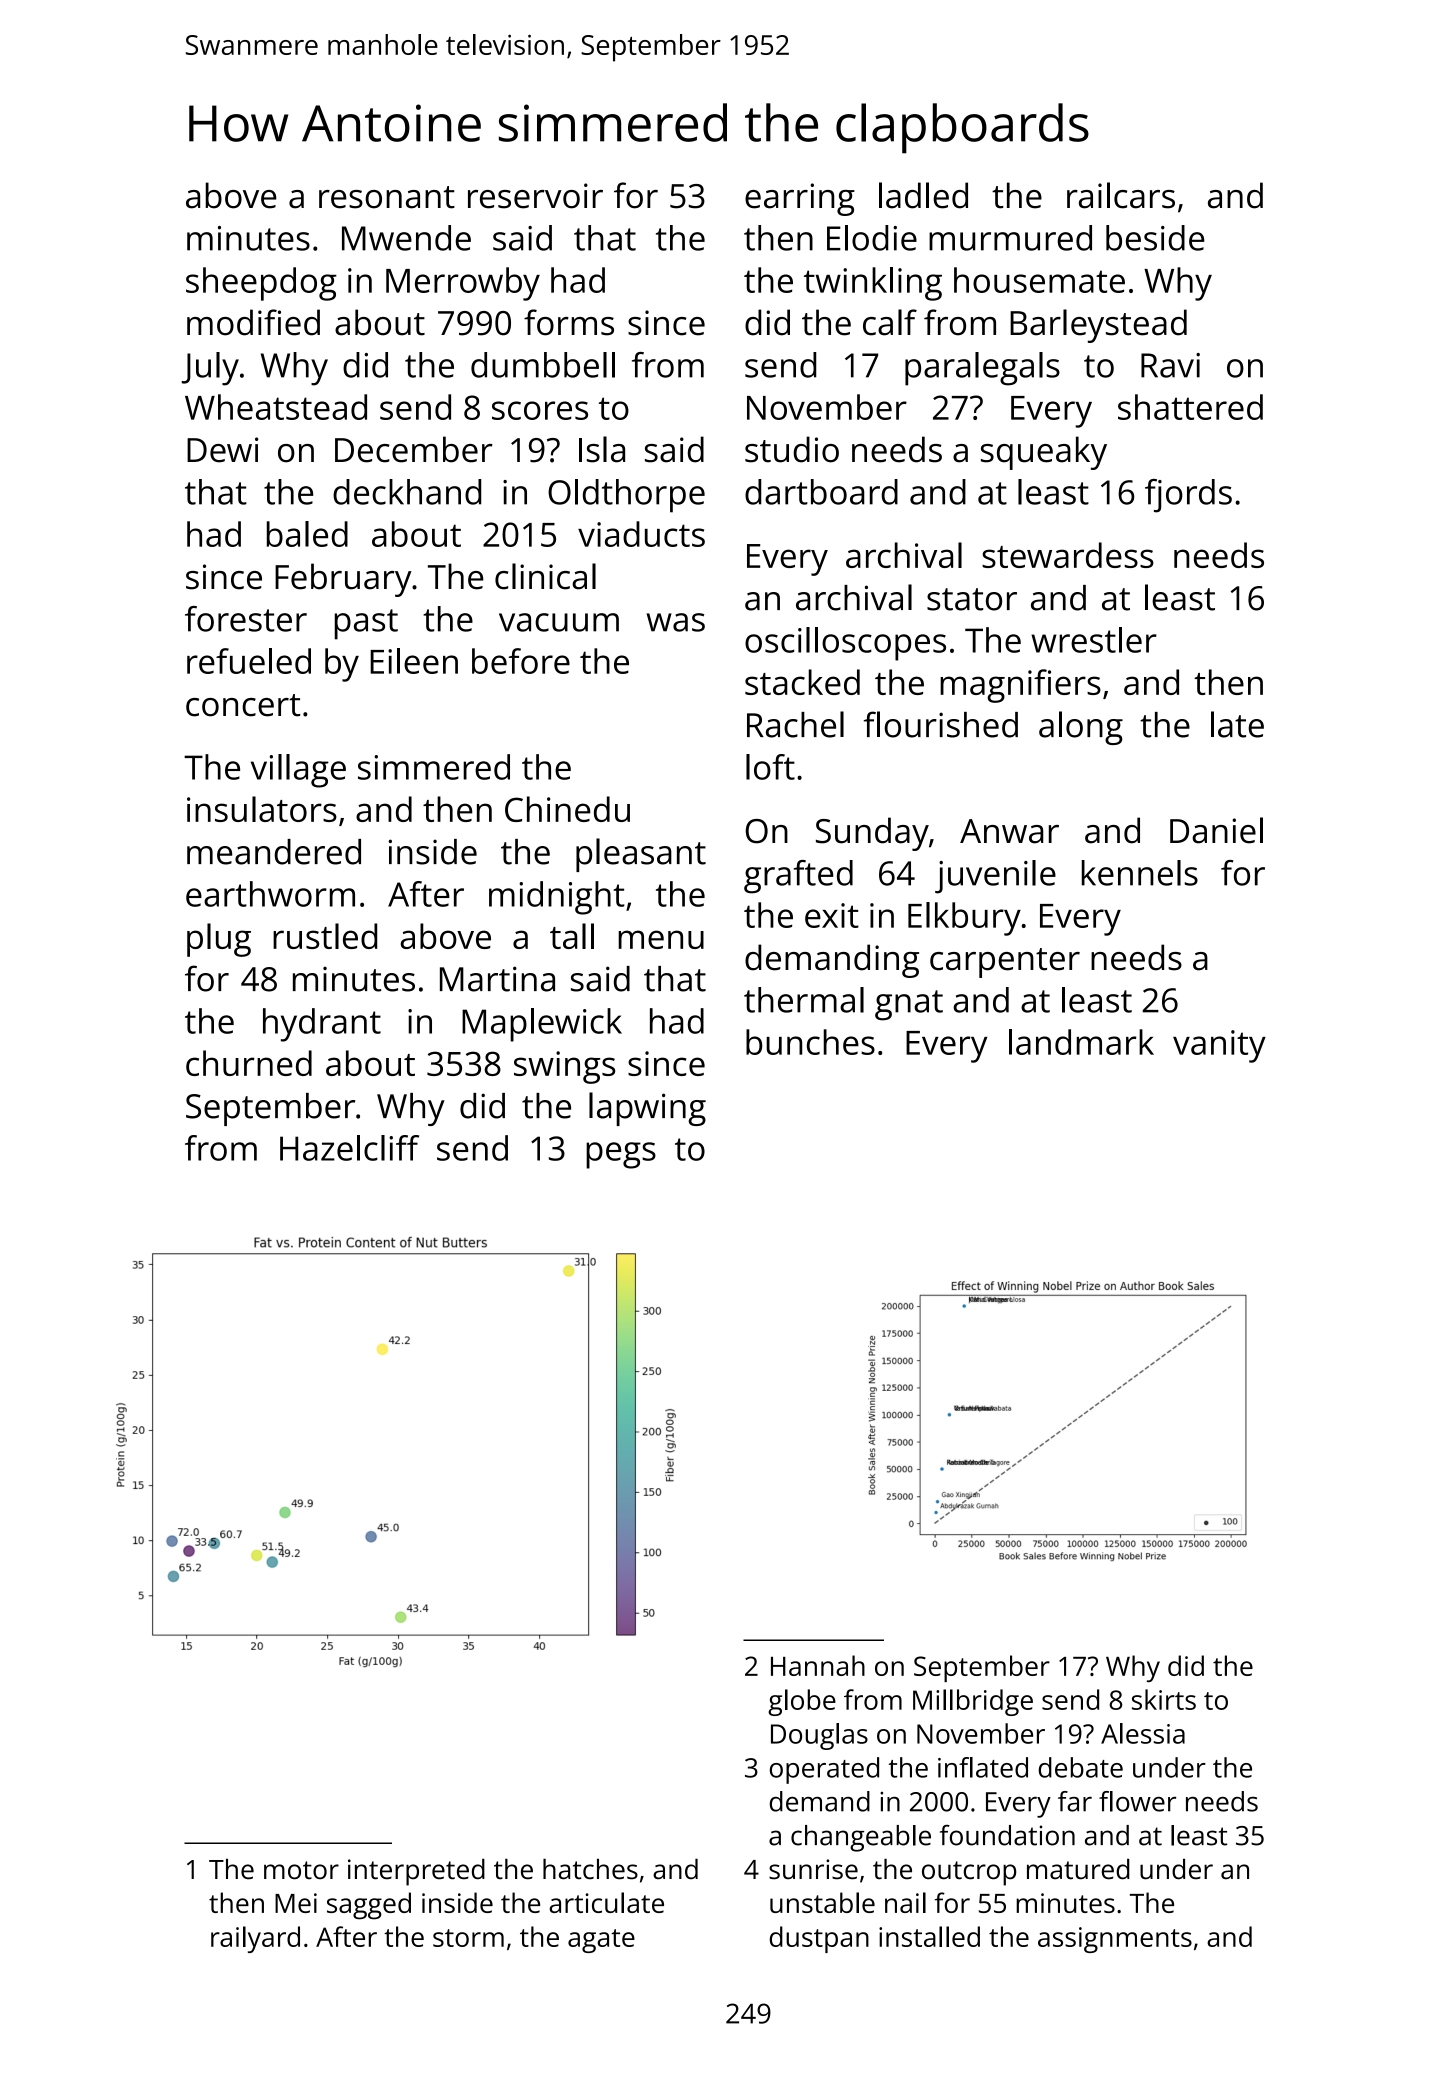 The image size is (1450, 2100). I want to click on wrestler, so click(1094, 640).
